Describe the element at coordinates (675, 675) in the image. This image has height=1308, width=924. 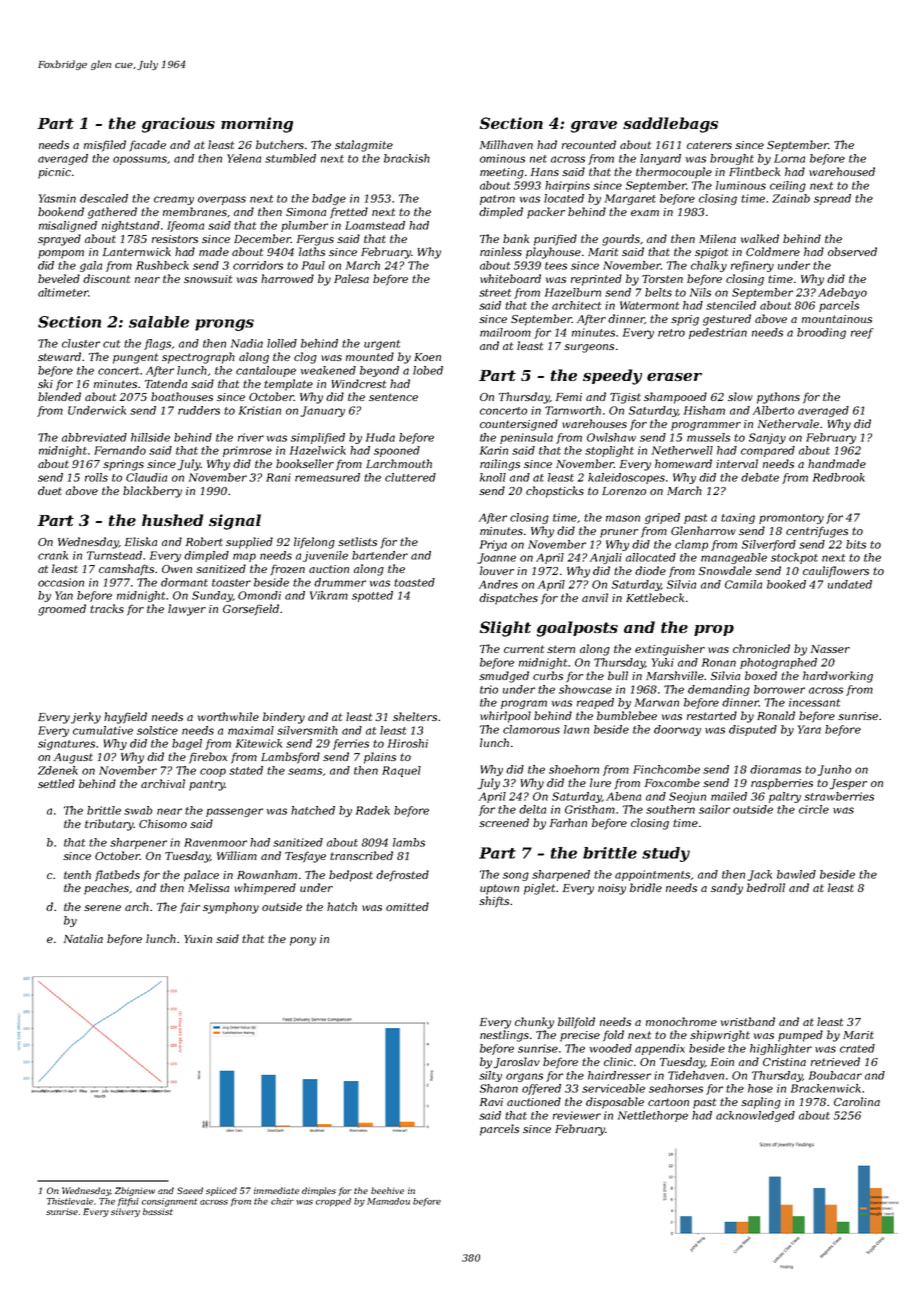
I see `Marshville` at that location.
